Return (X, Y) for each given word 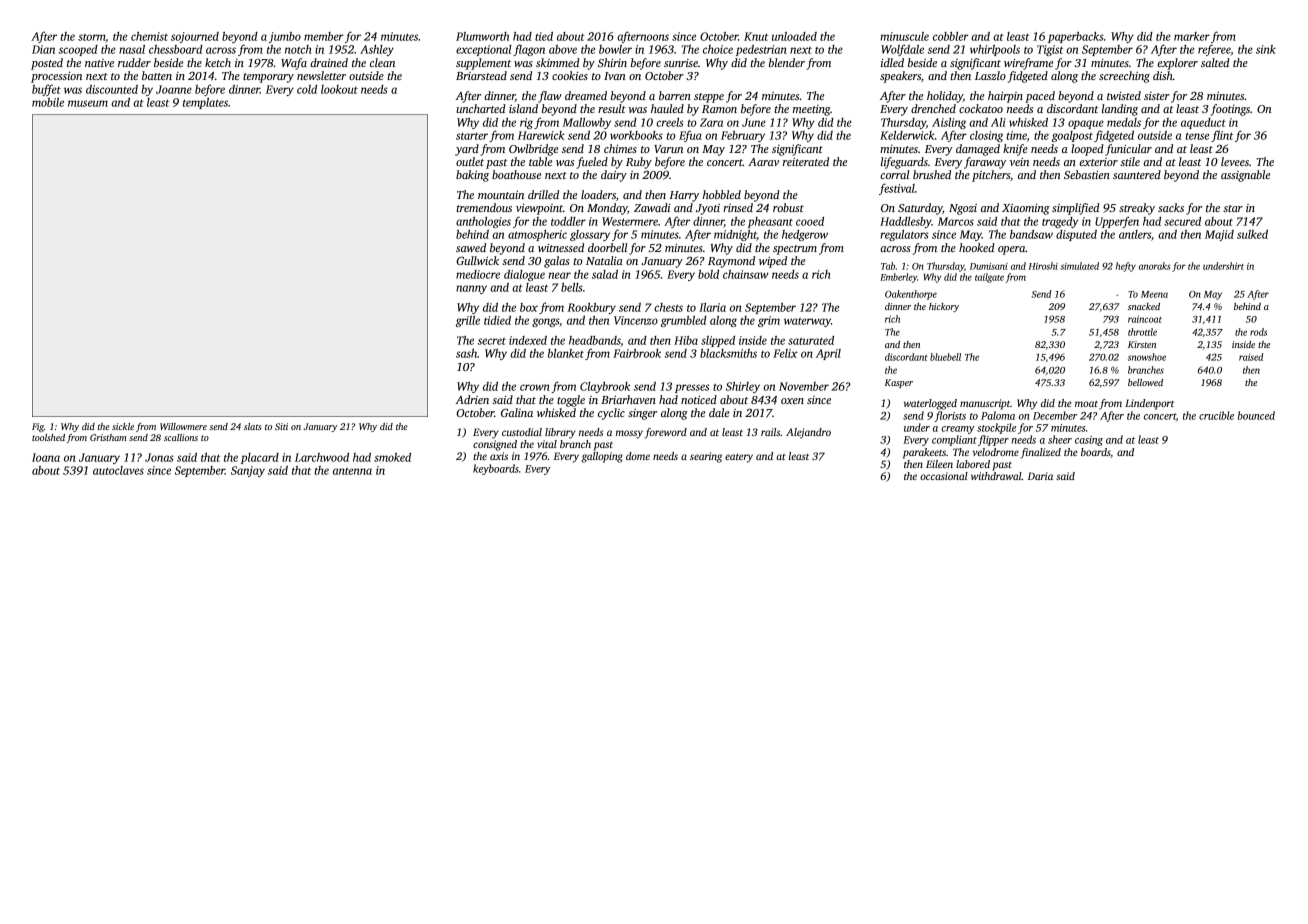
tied (544, 36)
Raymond (731, 262)
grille (468, 321)
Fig (38, 427)
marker (1192, 36)
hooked (977, 247)
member (324, 36)
